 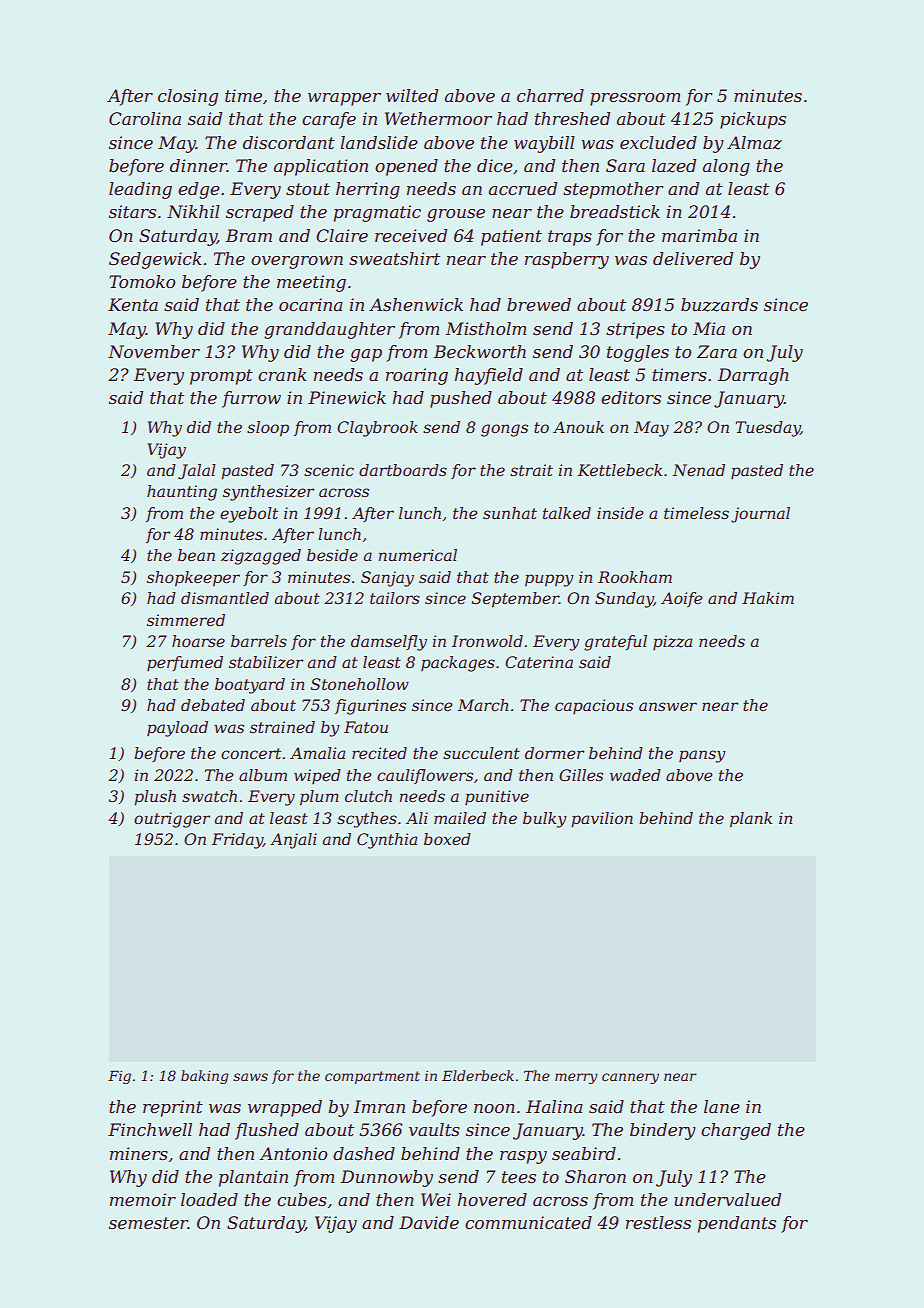 What do you see at coordinates (515, 600) in the document?
I see `September` at bounding box center [515, 600].
